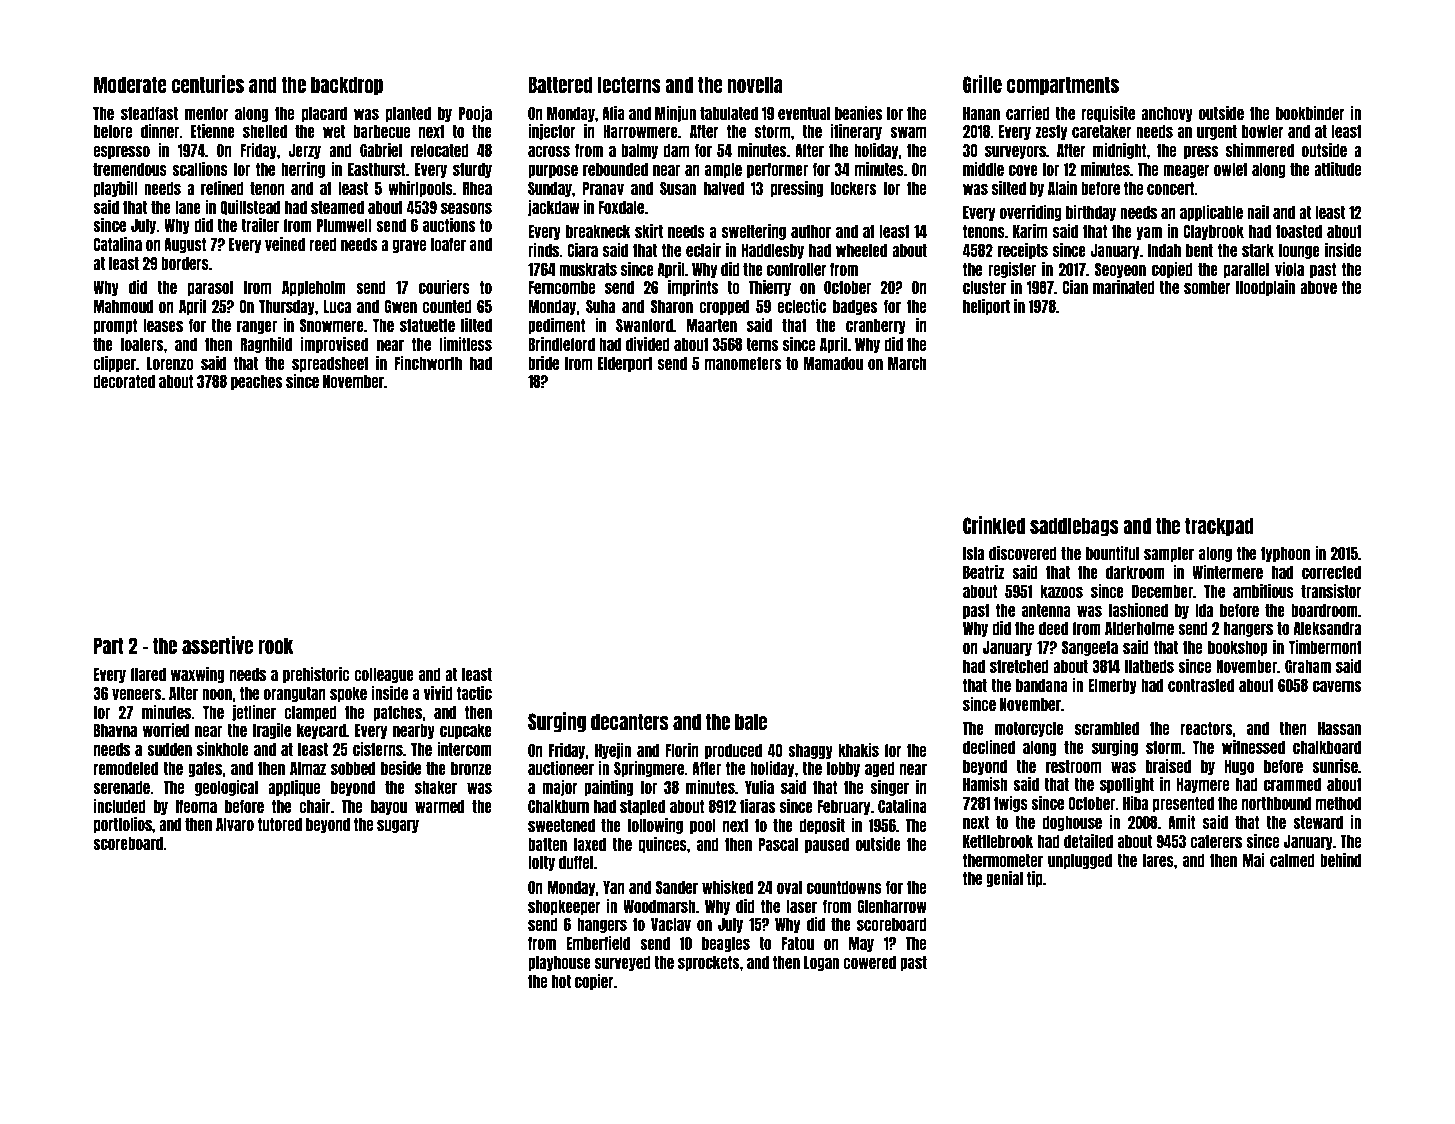  Describe the element at coordinates (1062, 188) in the image. I see `Alain` at that location.
